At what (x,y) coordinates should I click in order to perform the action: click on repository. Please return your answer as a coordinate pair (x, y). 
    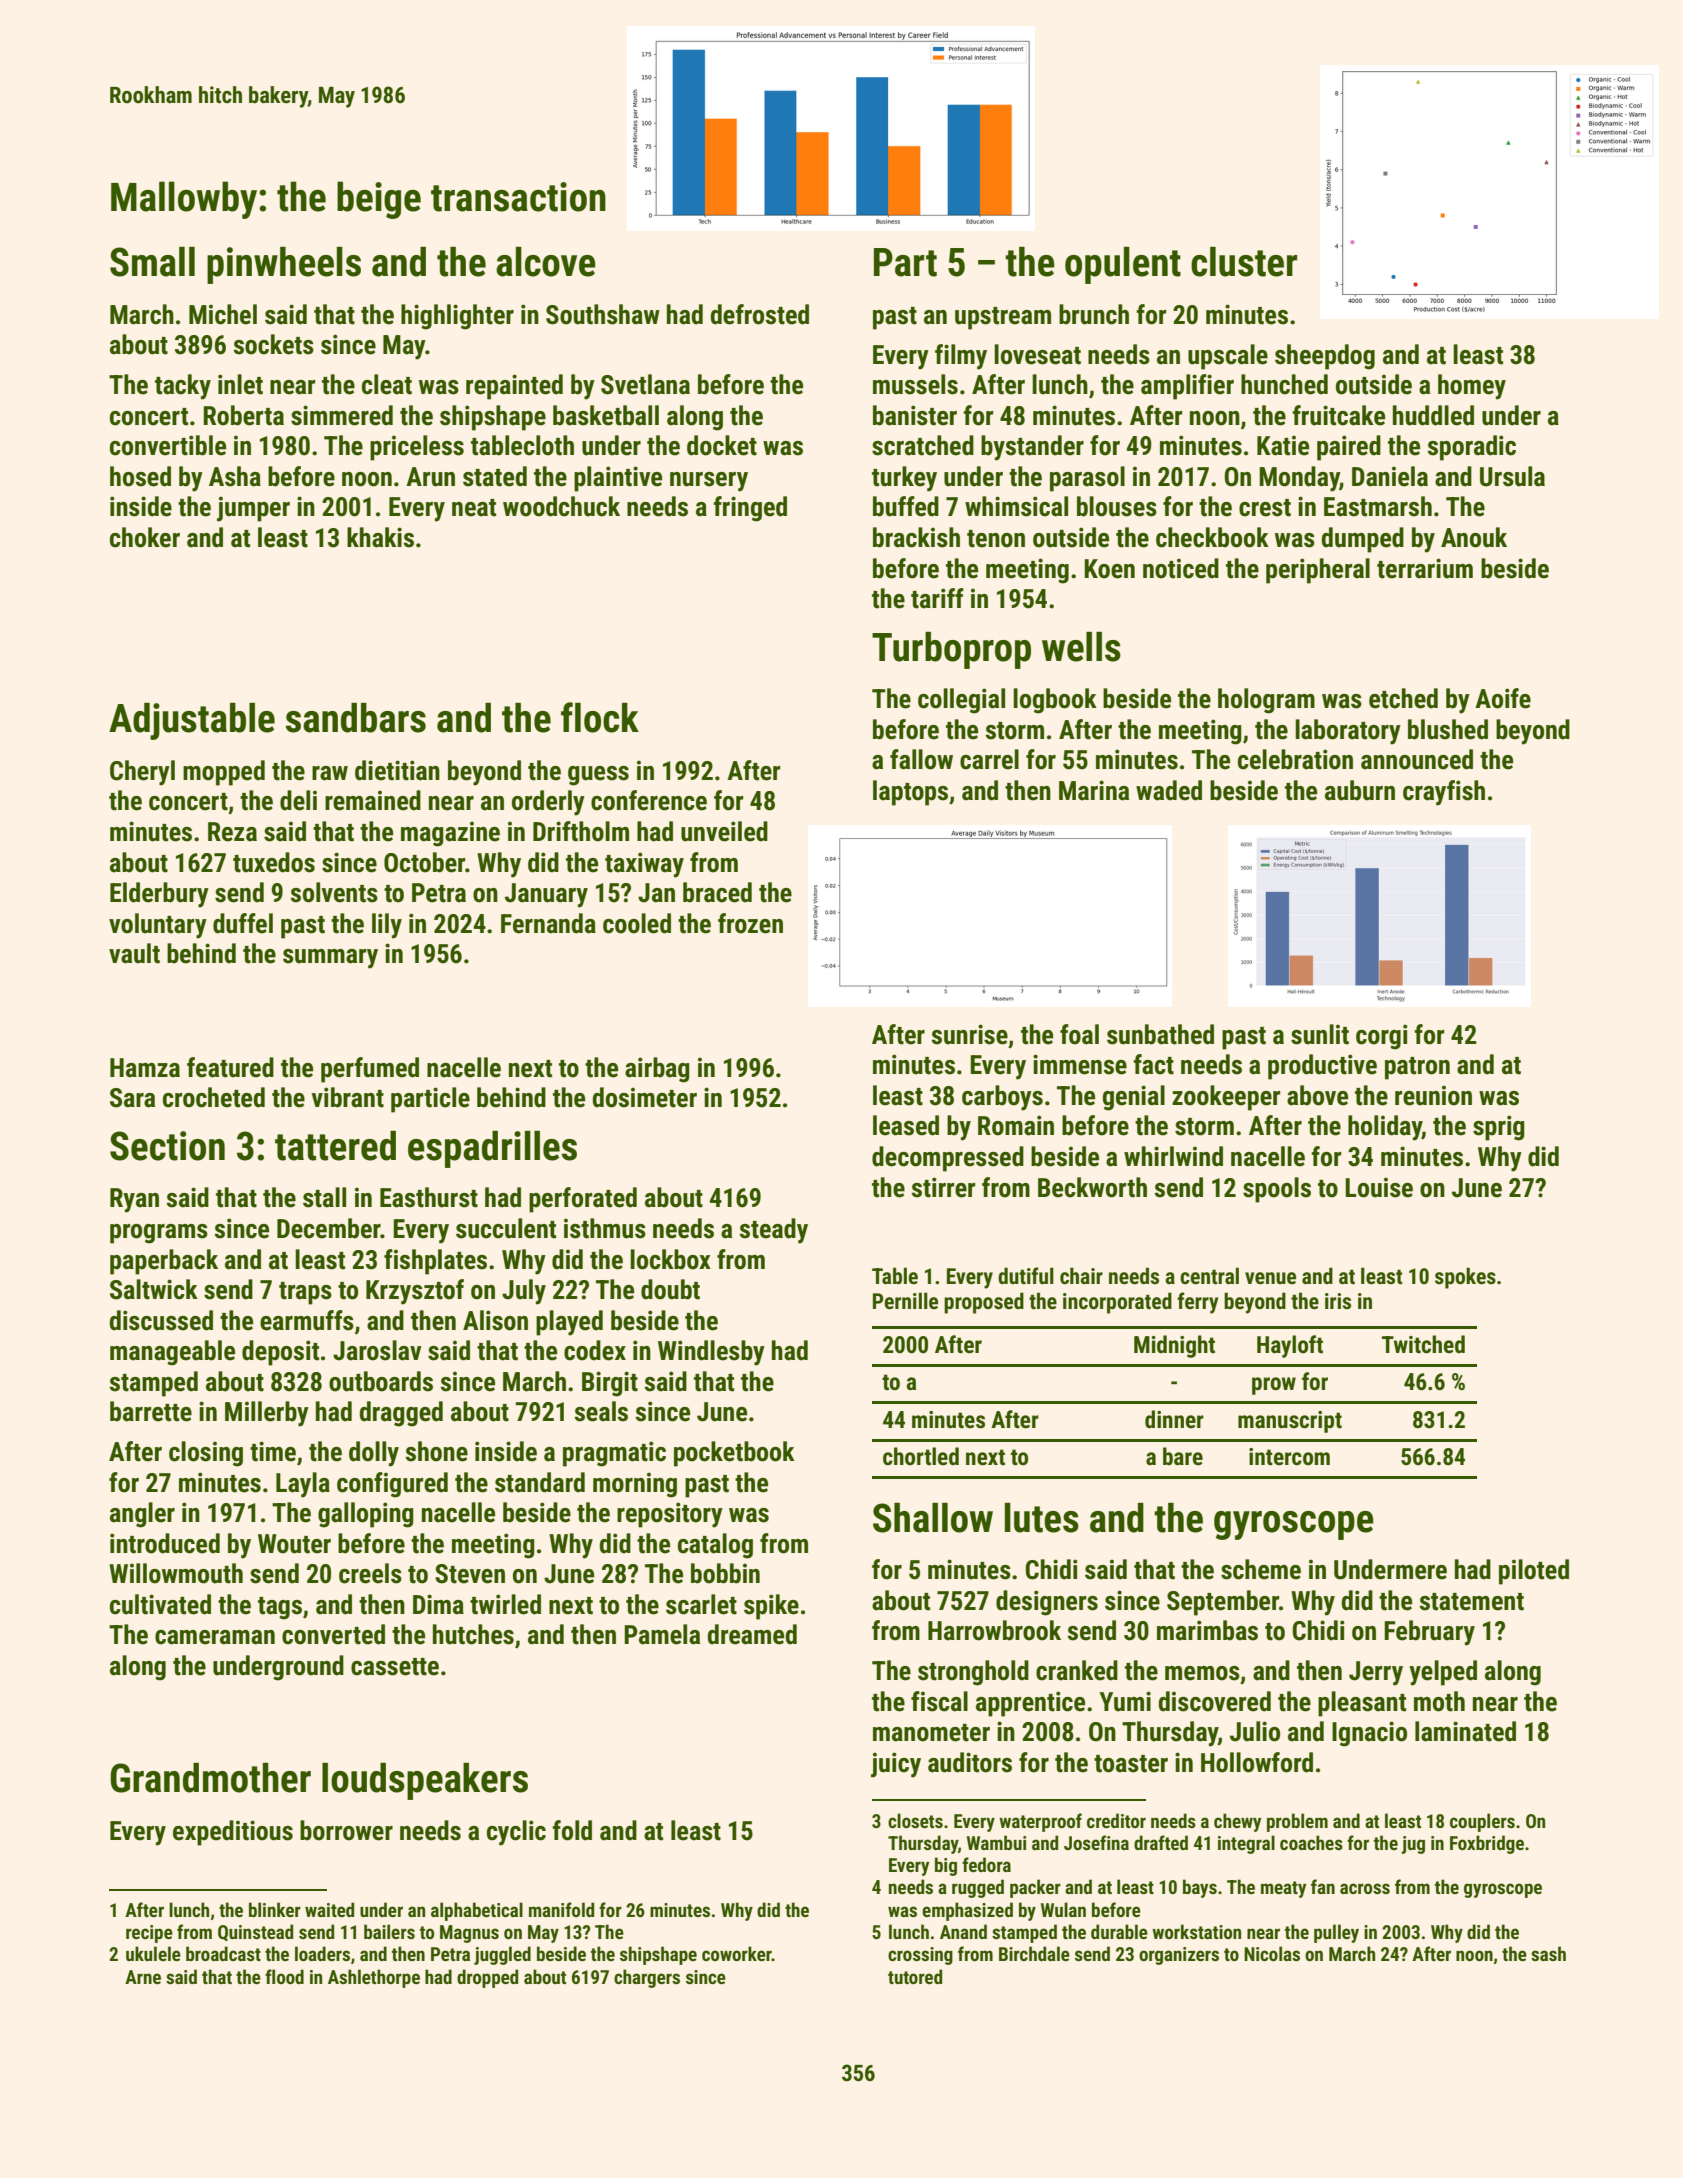
    Looking at the image, I should click on (670, 1515).
